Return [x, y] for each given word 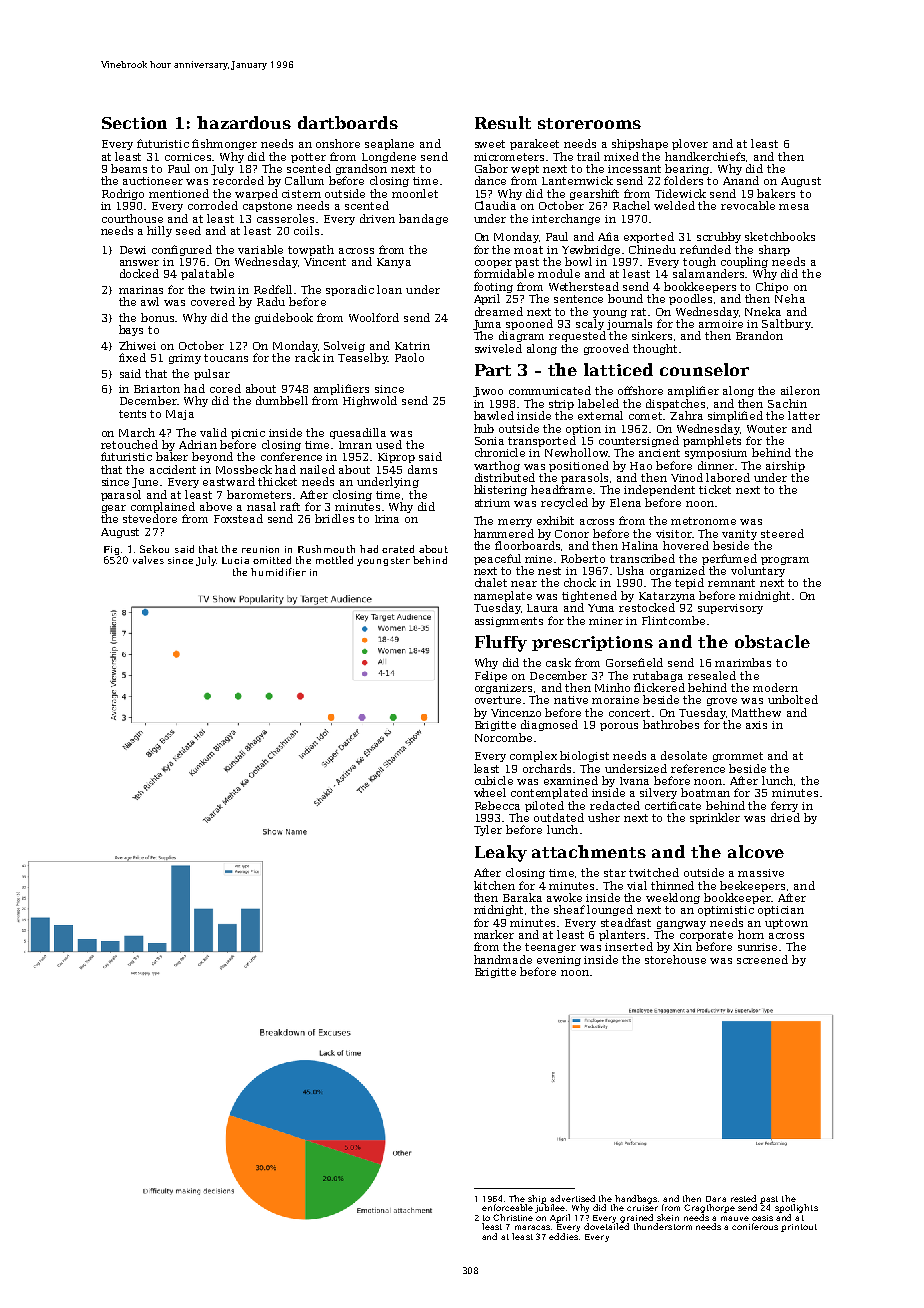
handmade [503, 959]
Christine [513, 1217]
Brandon [759, 335]
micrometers [509, 157]
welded [674, 205]
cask [558, 662]
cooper [493, 264]
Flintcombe [673, 620]
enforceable [507, 1207]
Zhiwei [137, 345]
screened [762, 959]
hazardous [244, 122]
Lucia [235, 560]
